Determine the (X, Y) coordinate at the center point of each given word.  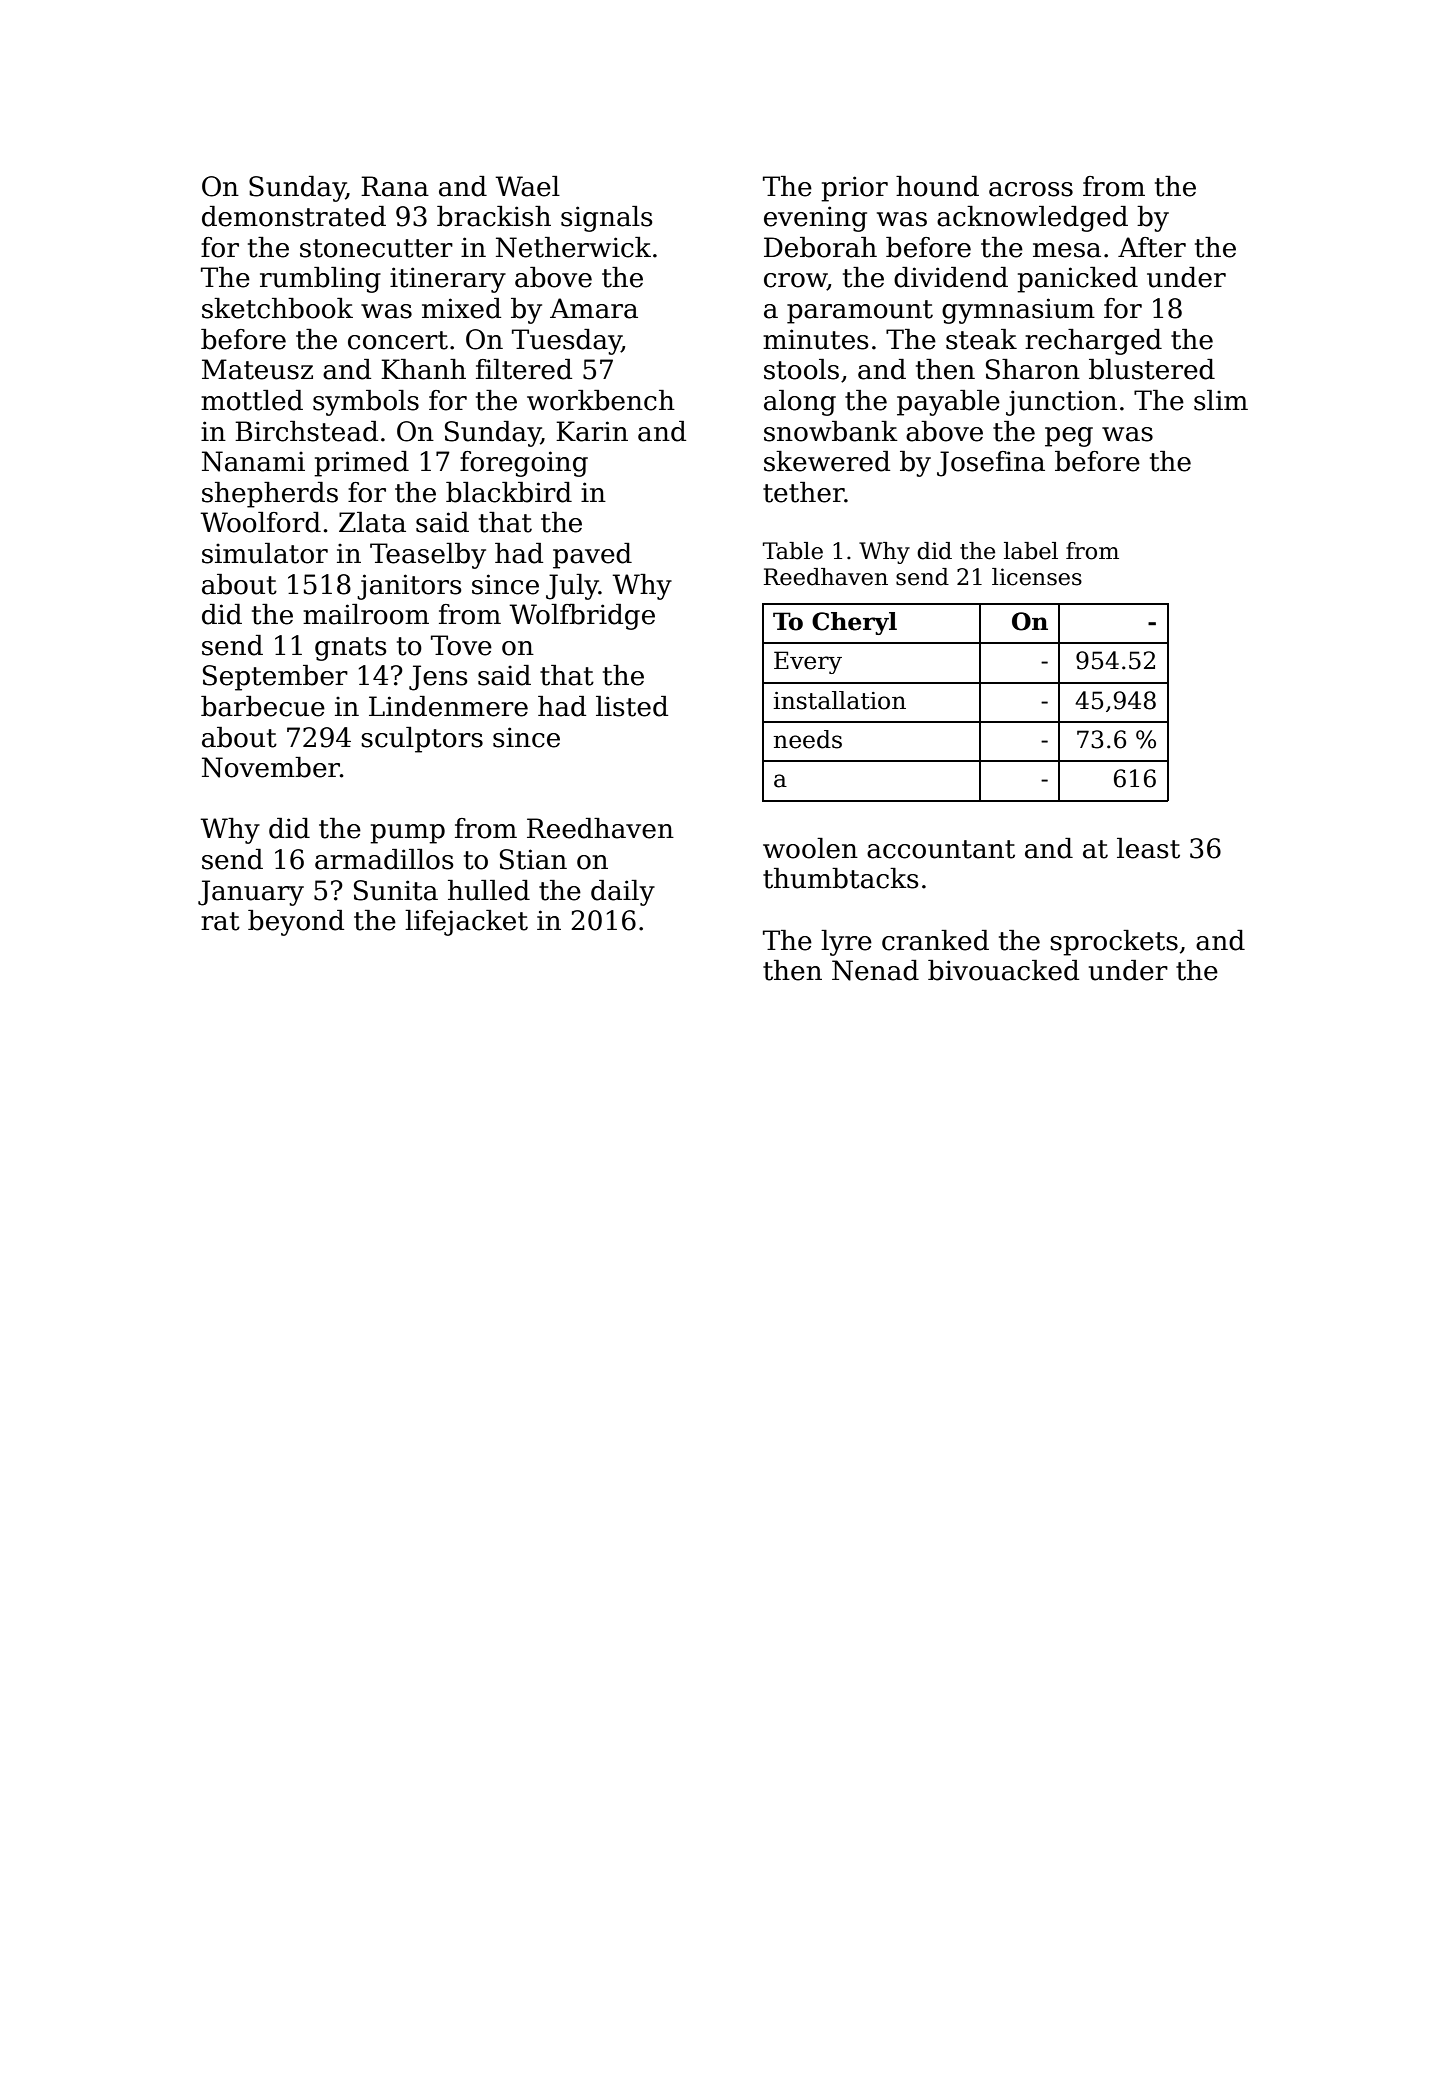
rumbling (320, 280)
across (1031, 189)
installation (839, 700)
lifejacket (466, 923)
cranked (935, 940)
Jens (438, 678)
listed (632, 706)
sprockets (1114, 943)
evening (815, 219)
